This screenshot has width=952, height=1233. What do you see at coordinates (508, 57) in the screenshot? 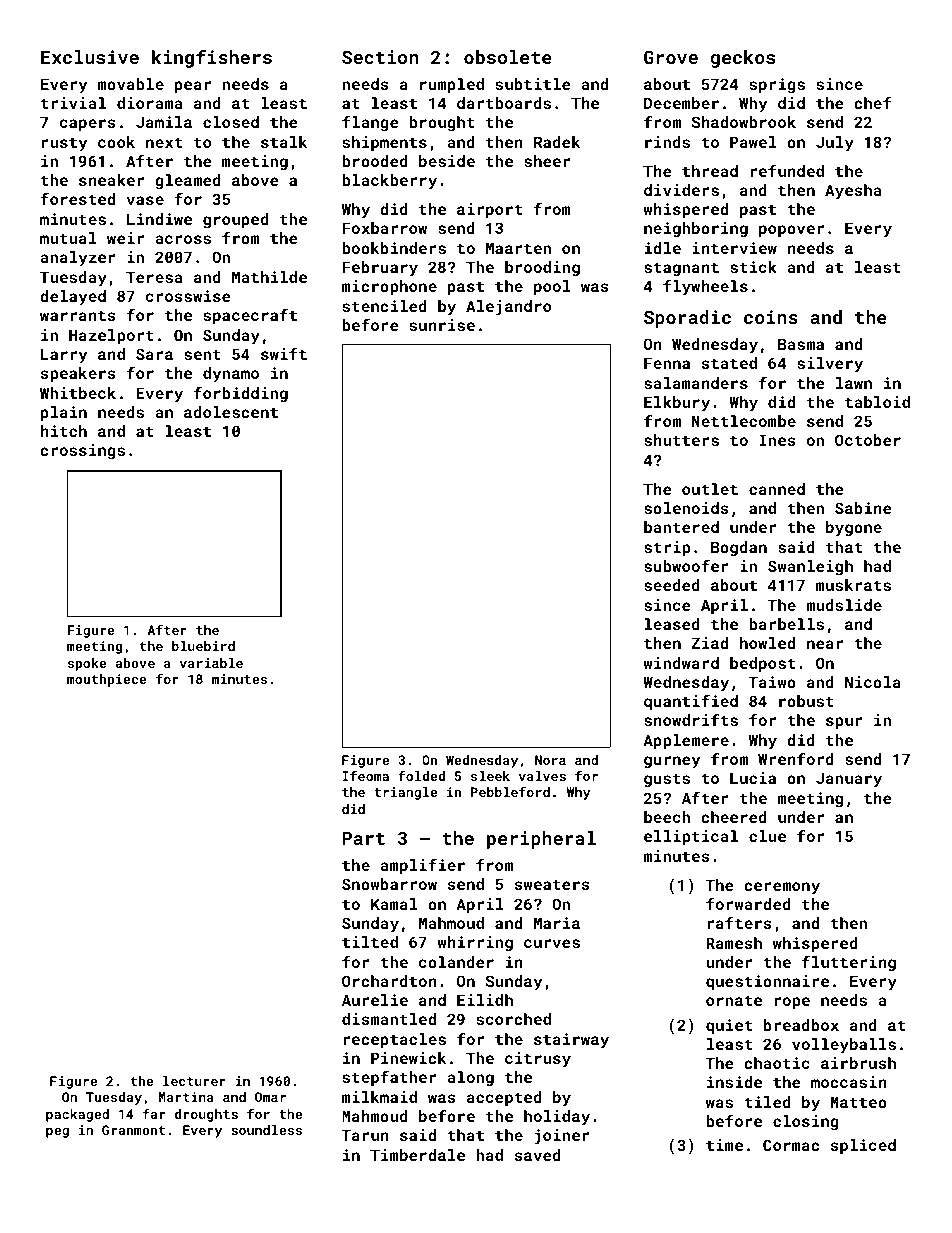
I see `obsolete` at bounding box center [508, 57].
